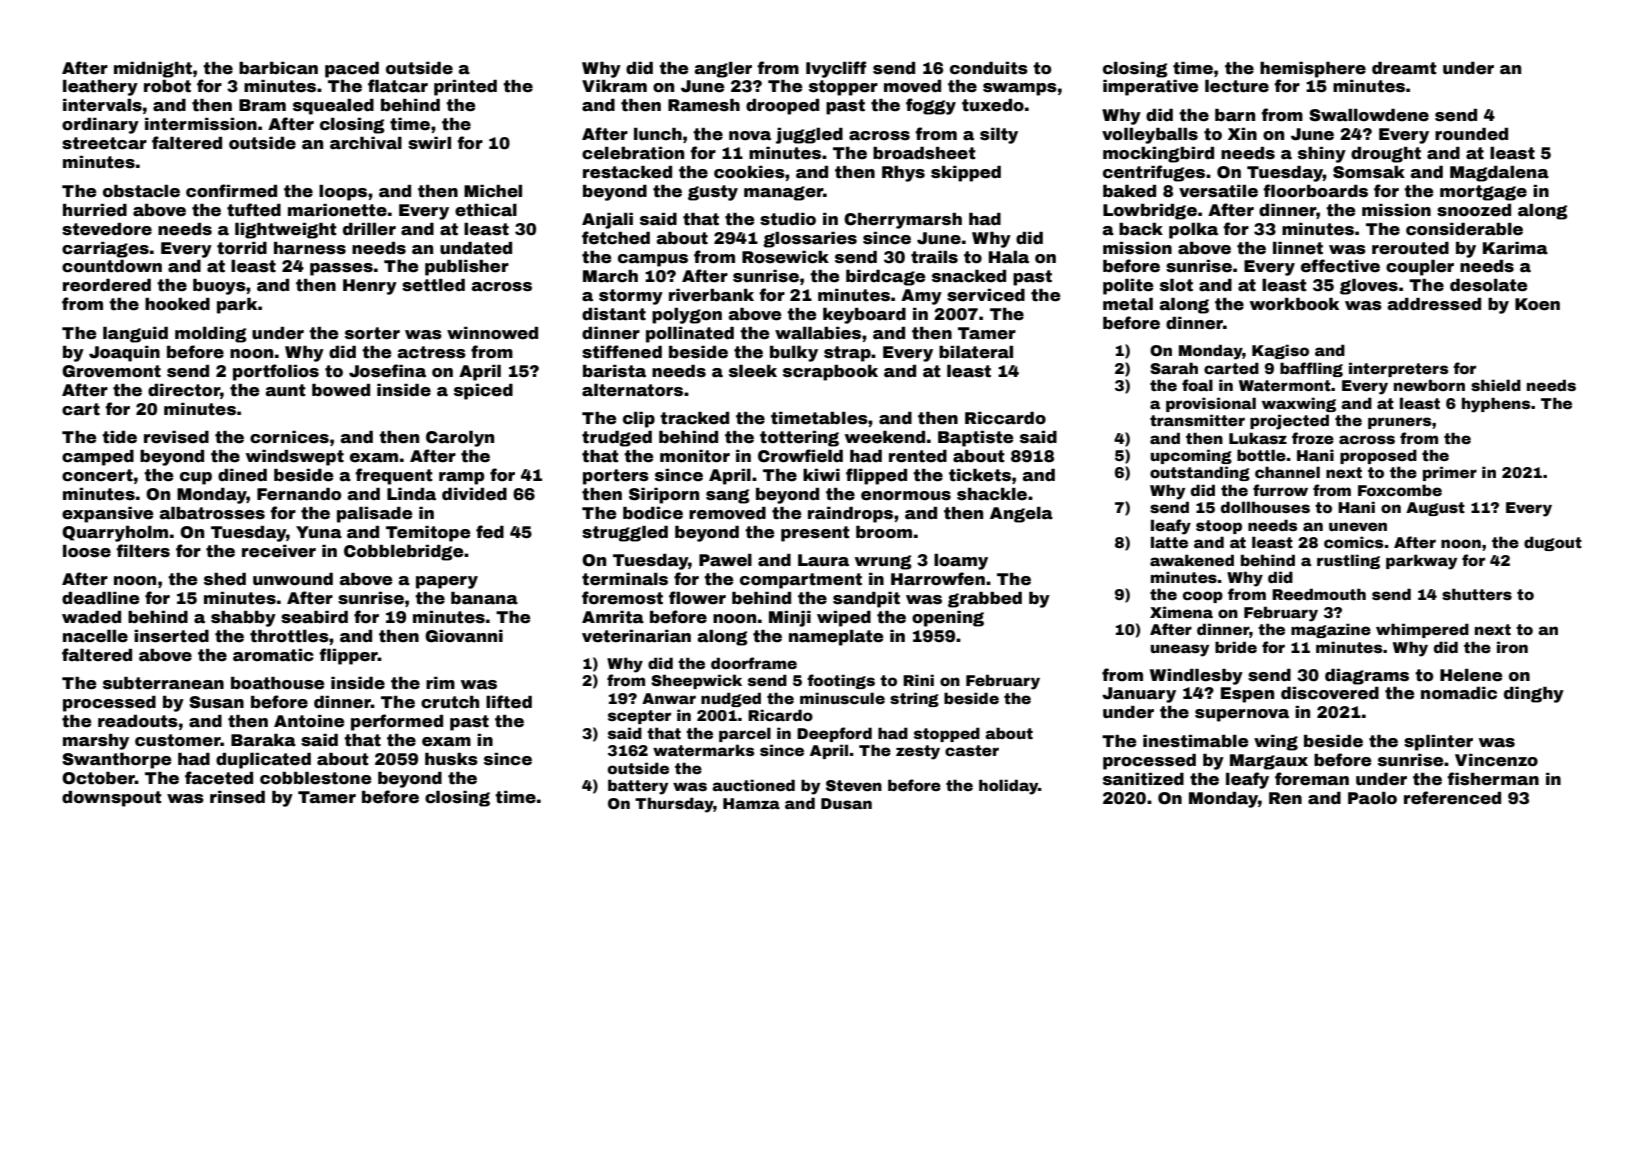 The height and width of the document is (1164, 1646). What do you see at coordinates (211, 335) in the document?
I see `molding` at bounding box center [211, 335].
